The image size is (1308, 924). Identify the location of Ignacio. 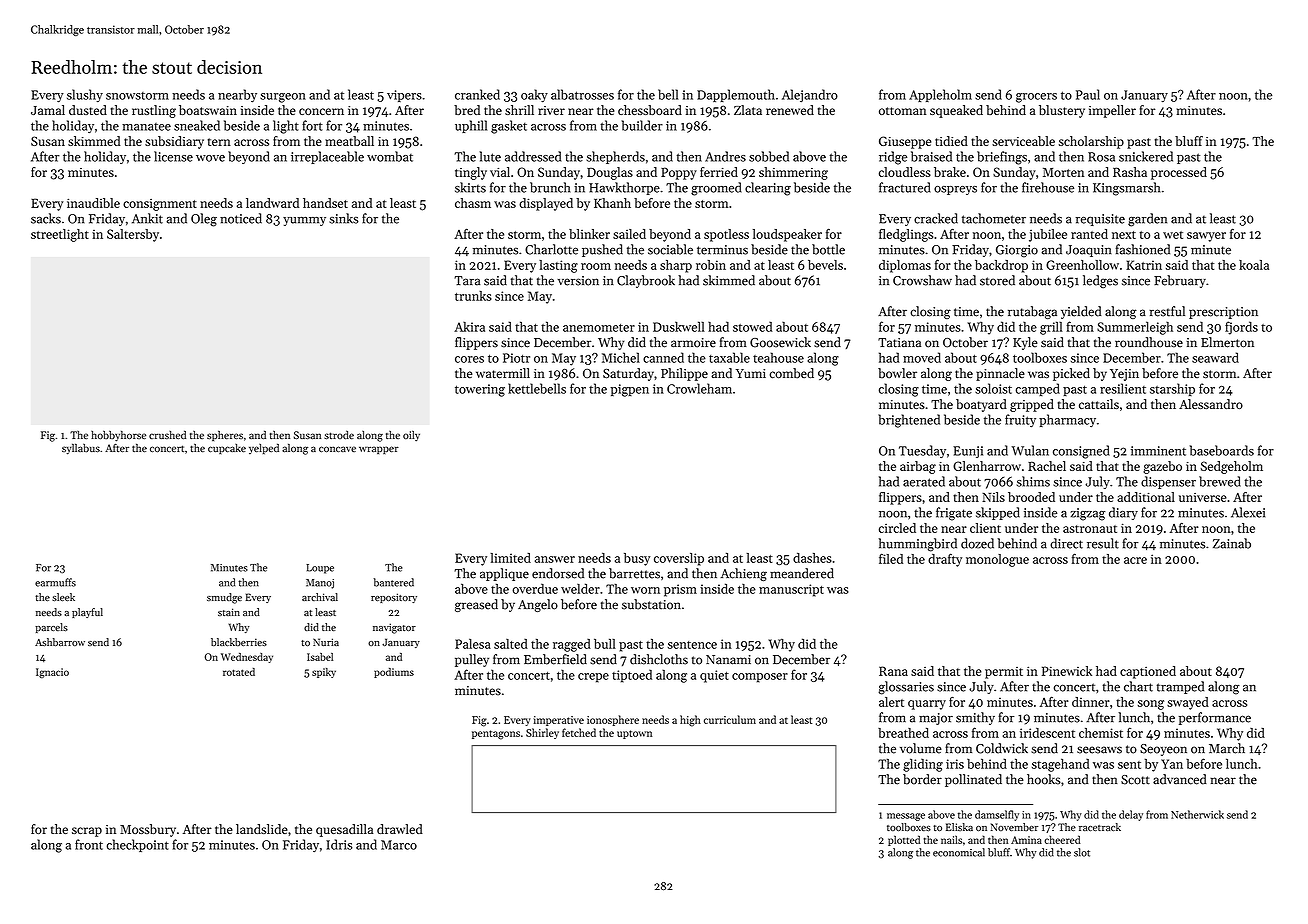
(52, 673).
